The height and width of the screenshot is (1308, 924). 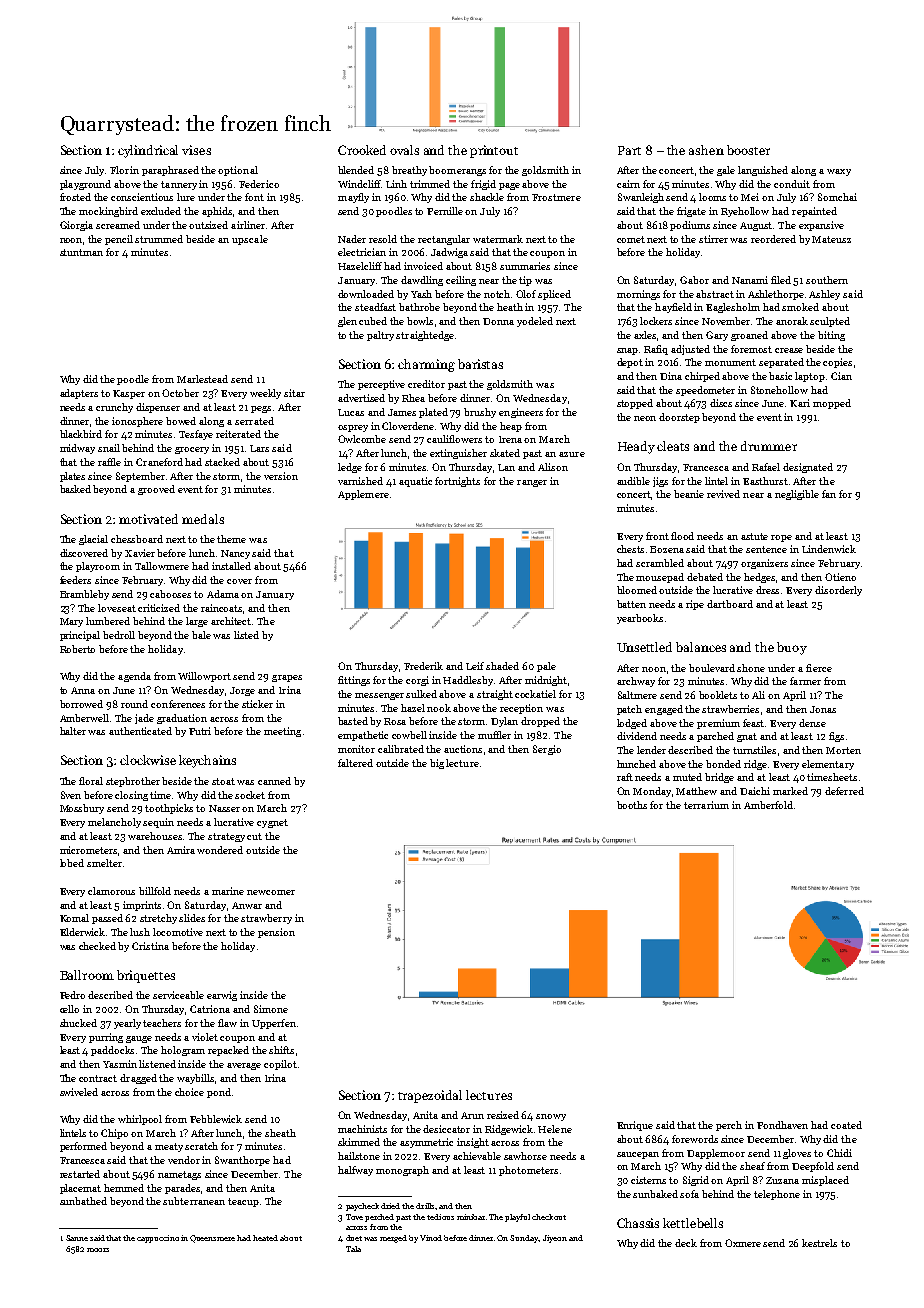 What do you see at coordinates (701, 647) in the screenshot?
I see `balances` at bounding box center [701, 647].
